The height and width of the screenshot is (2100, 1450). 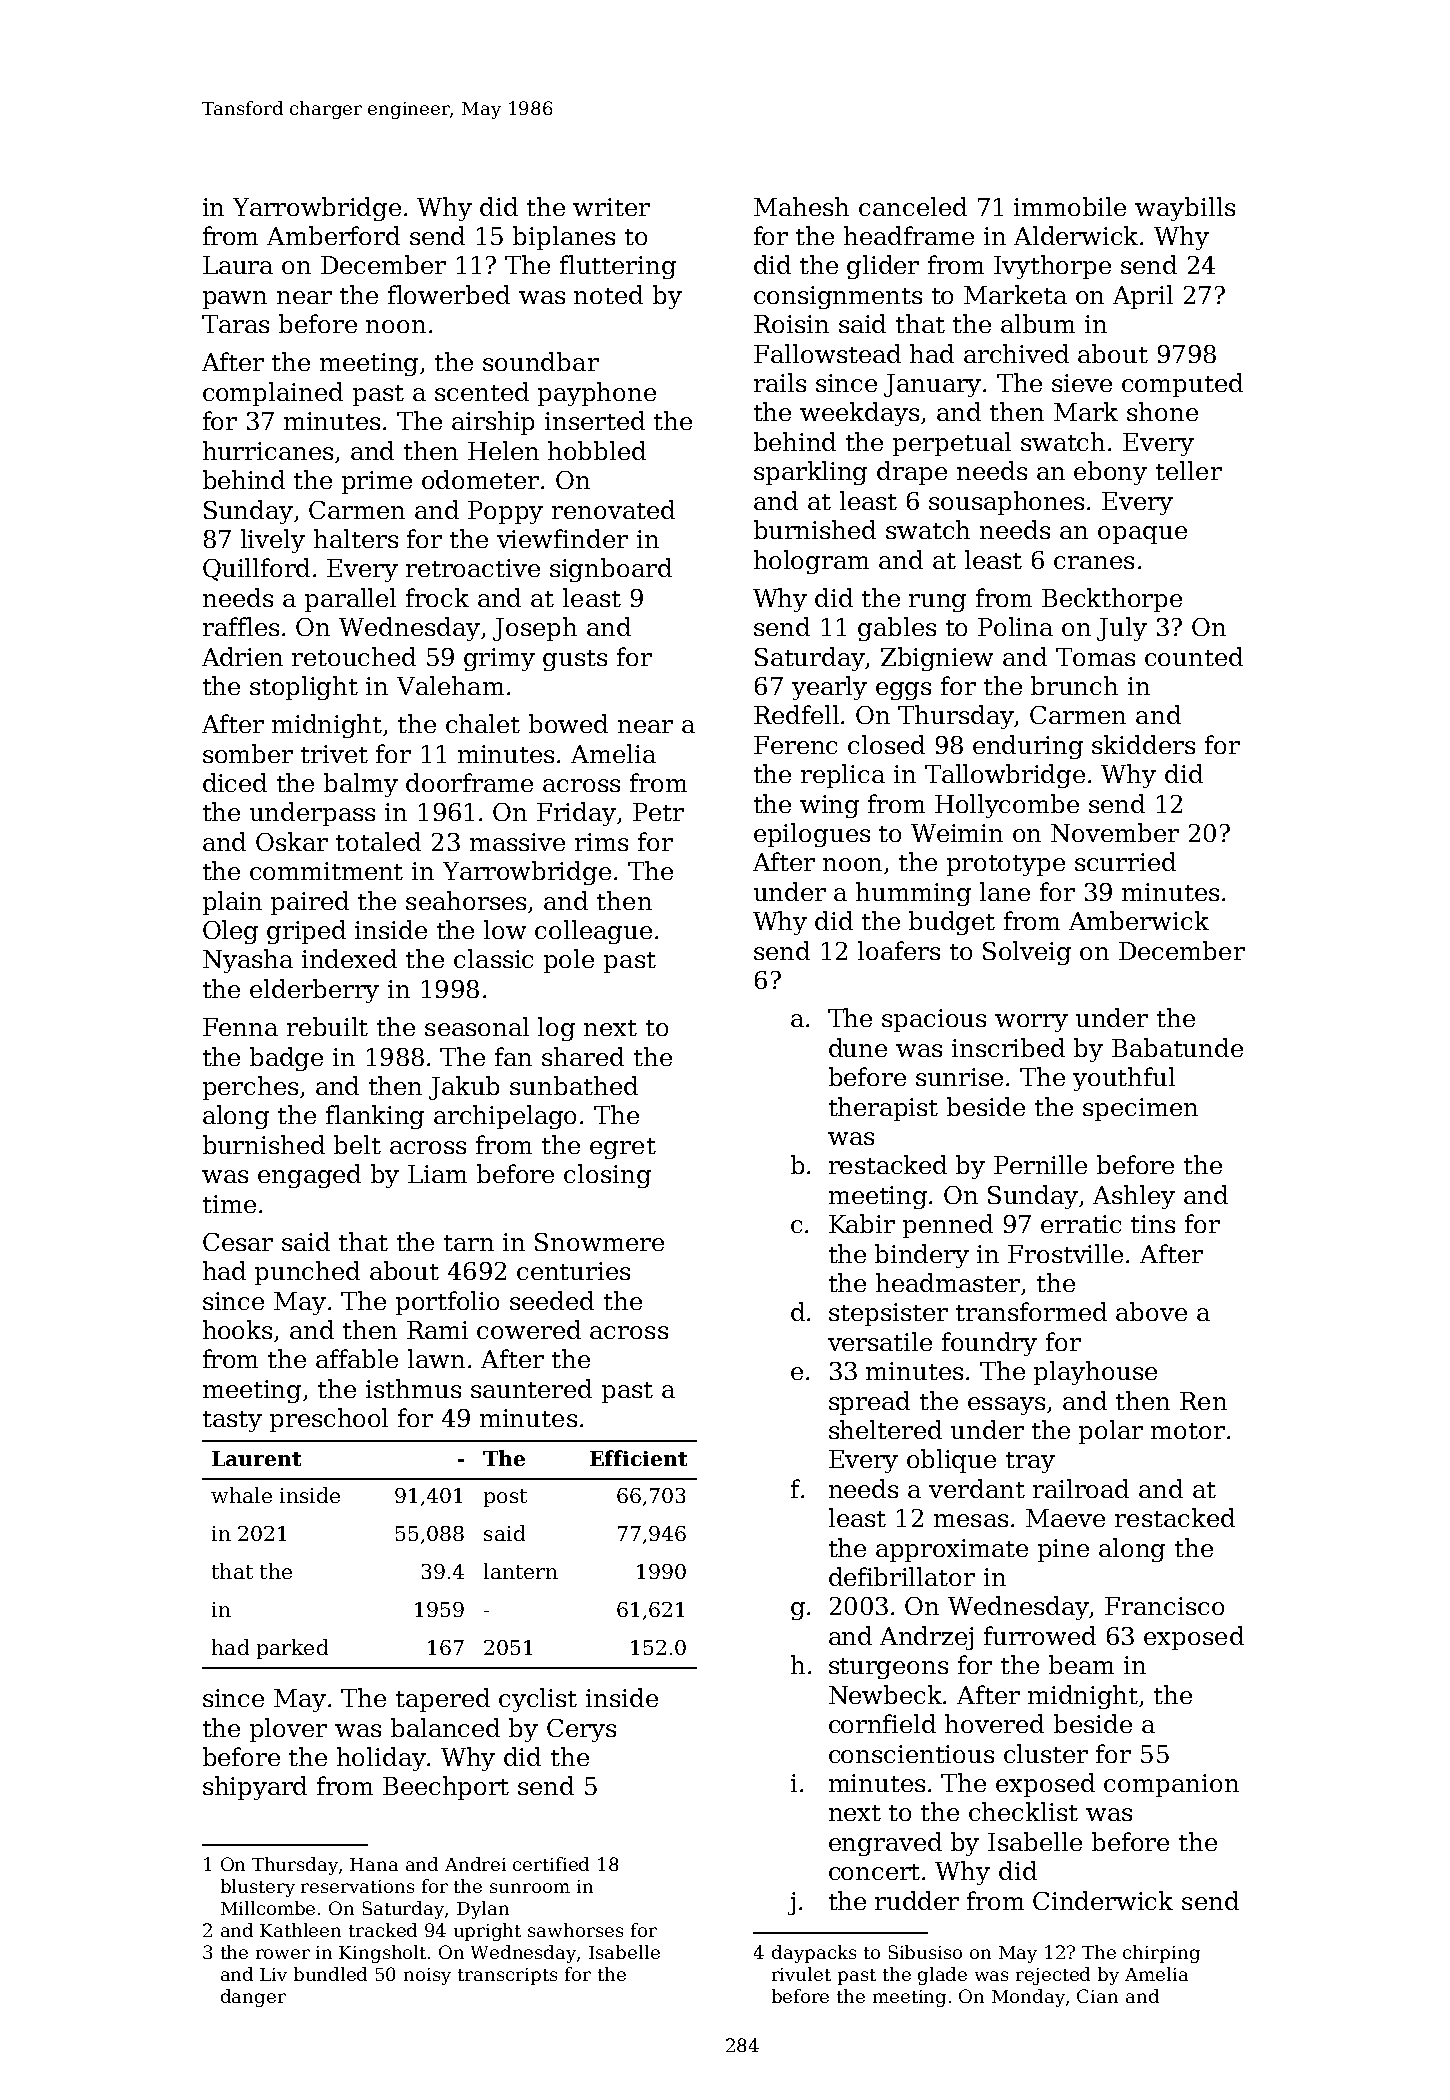 I want to click on sparkling, so click(x=810, y=473).
